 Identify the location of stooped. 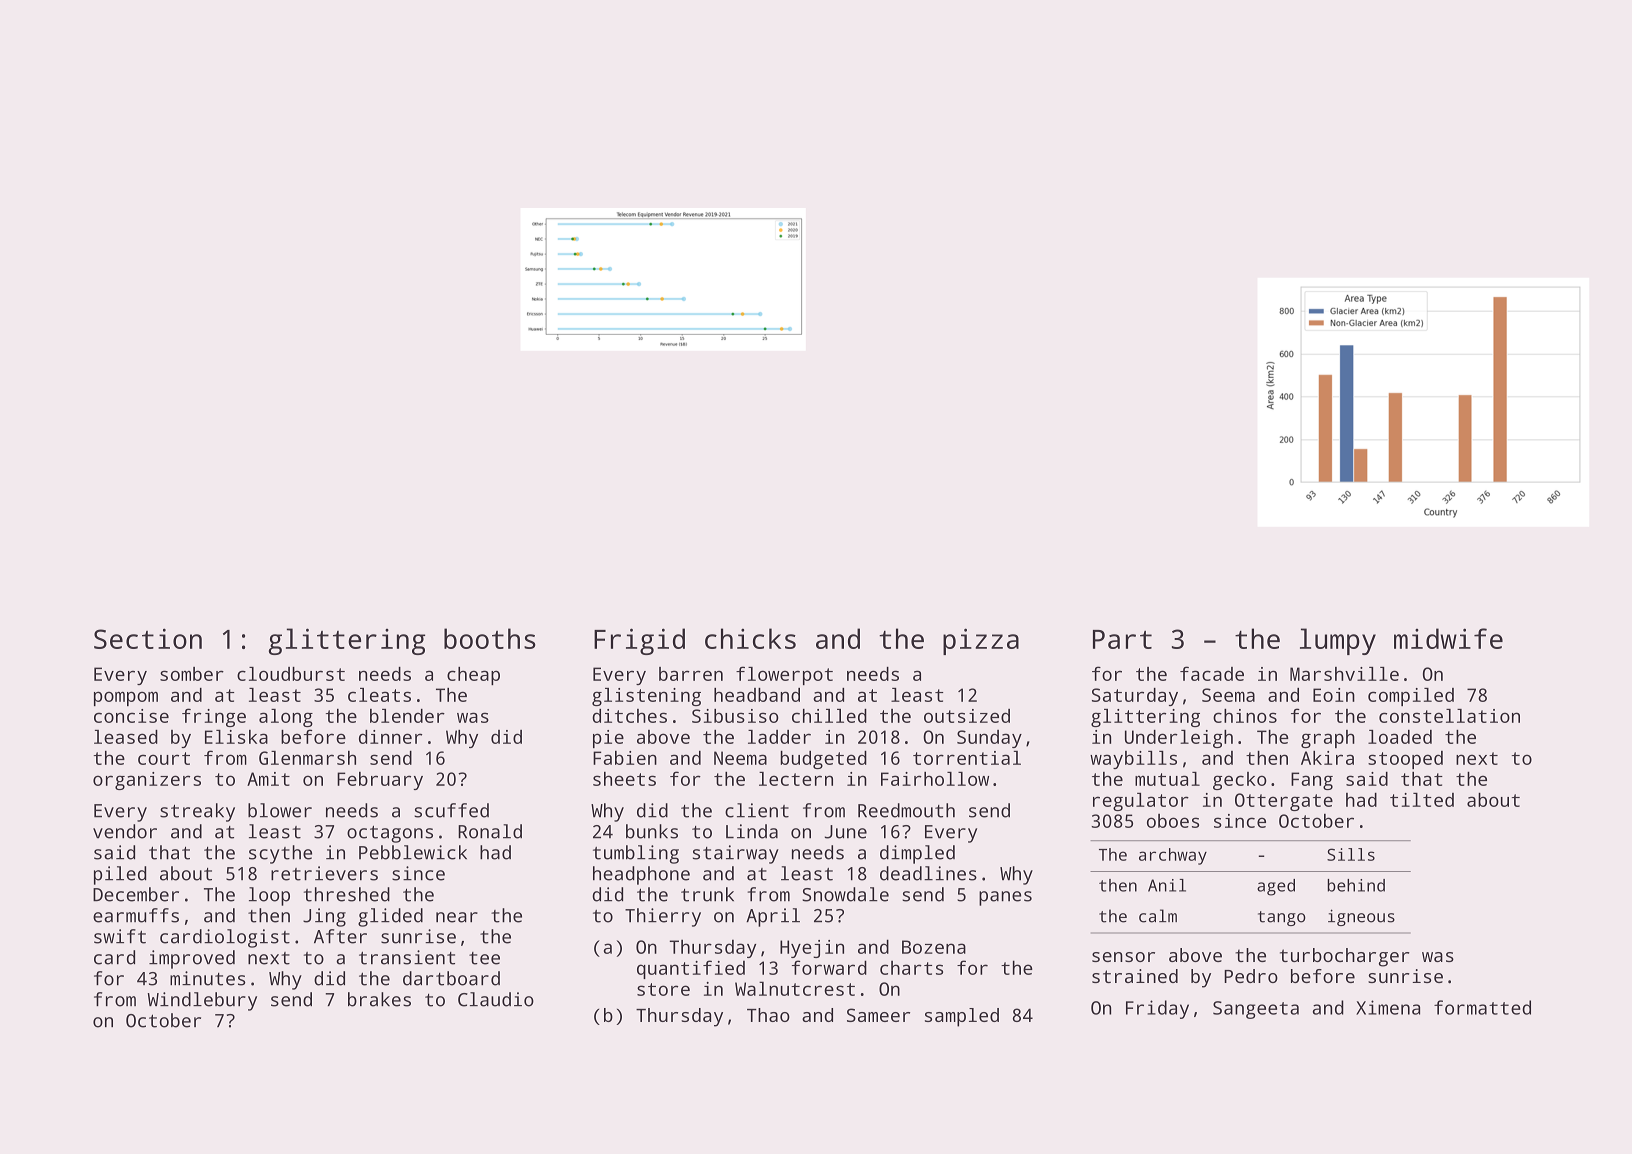
(1405, 760).
